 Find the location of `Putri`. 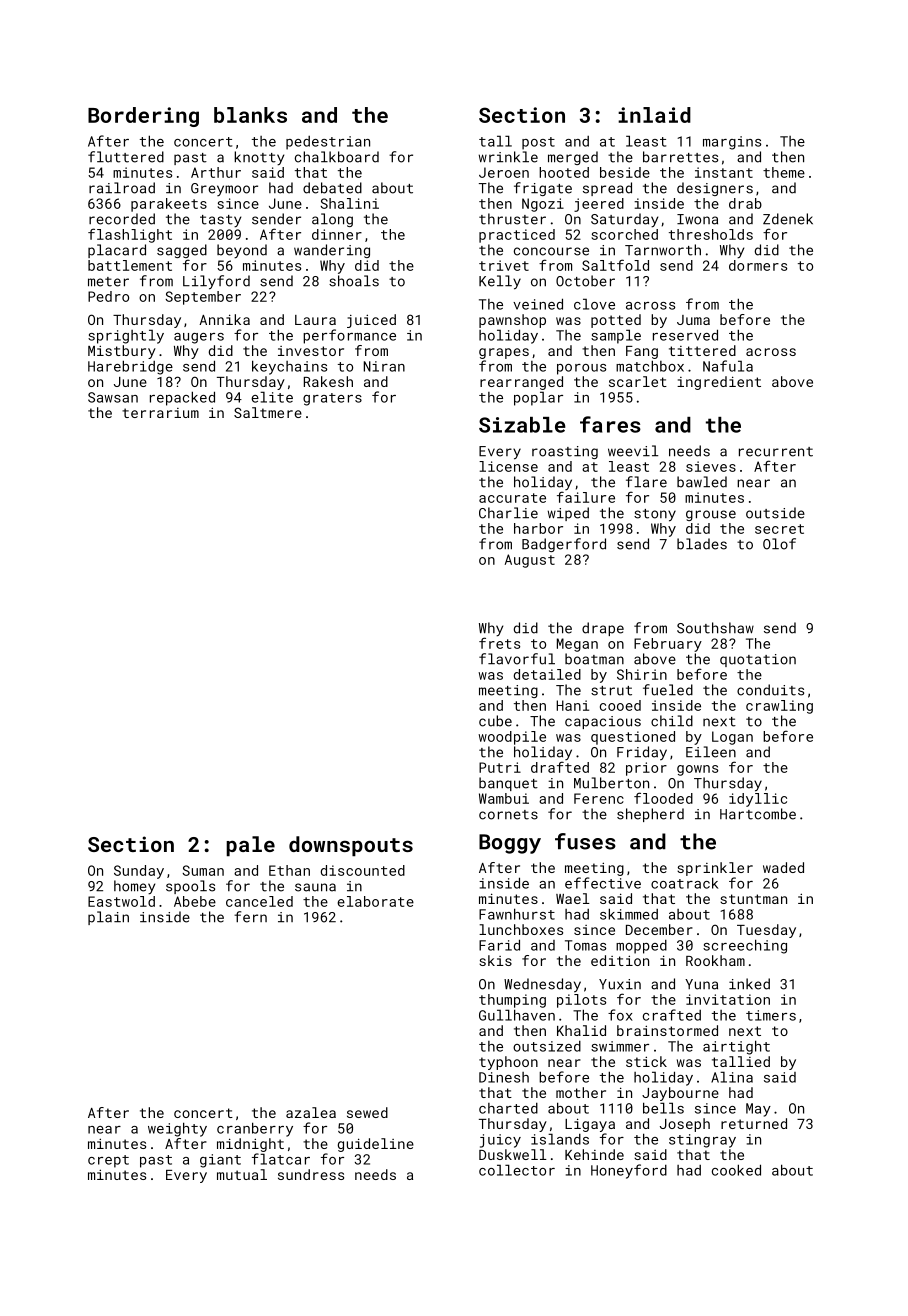

Putri is located at coordinates (500, 767).
